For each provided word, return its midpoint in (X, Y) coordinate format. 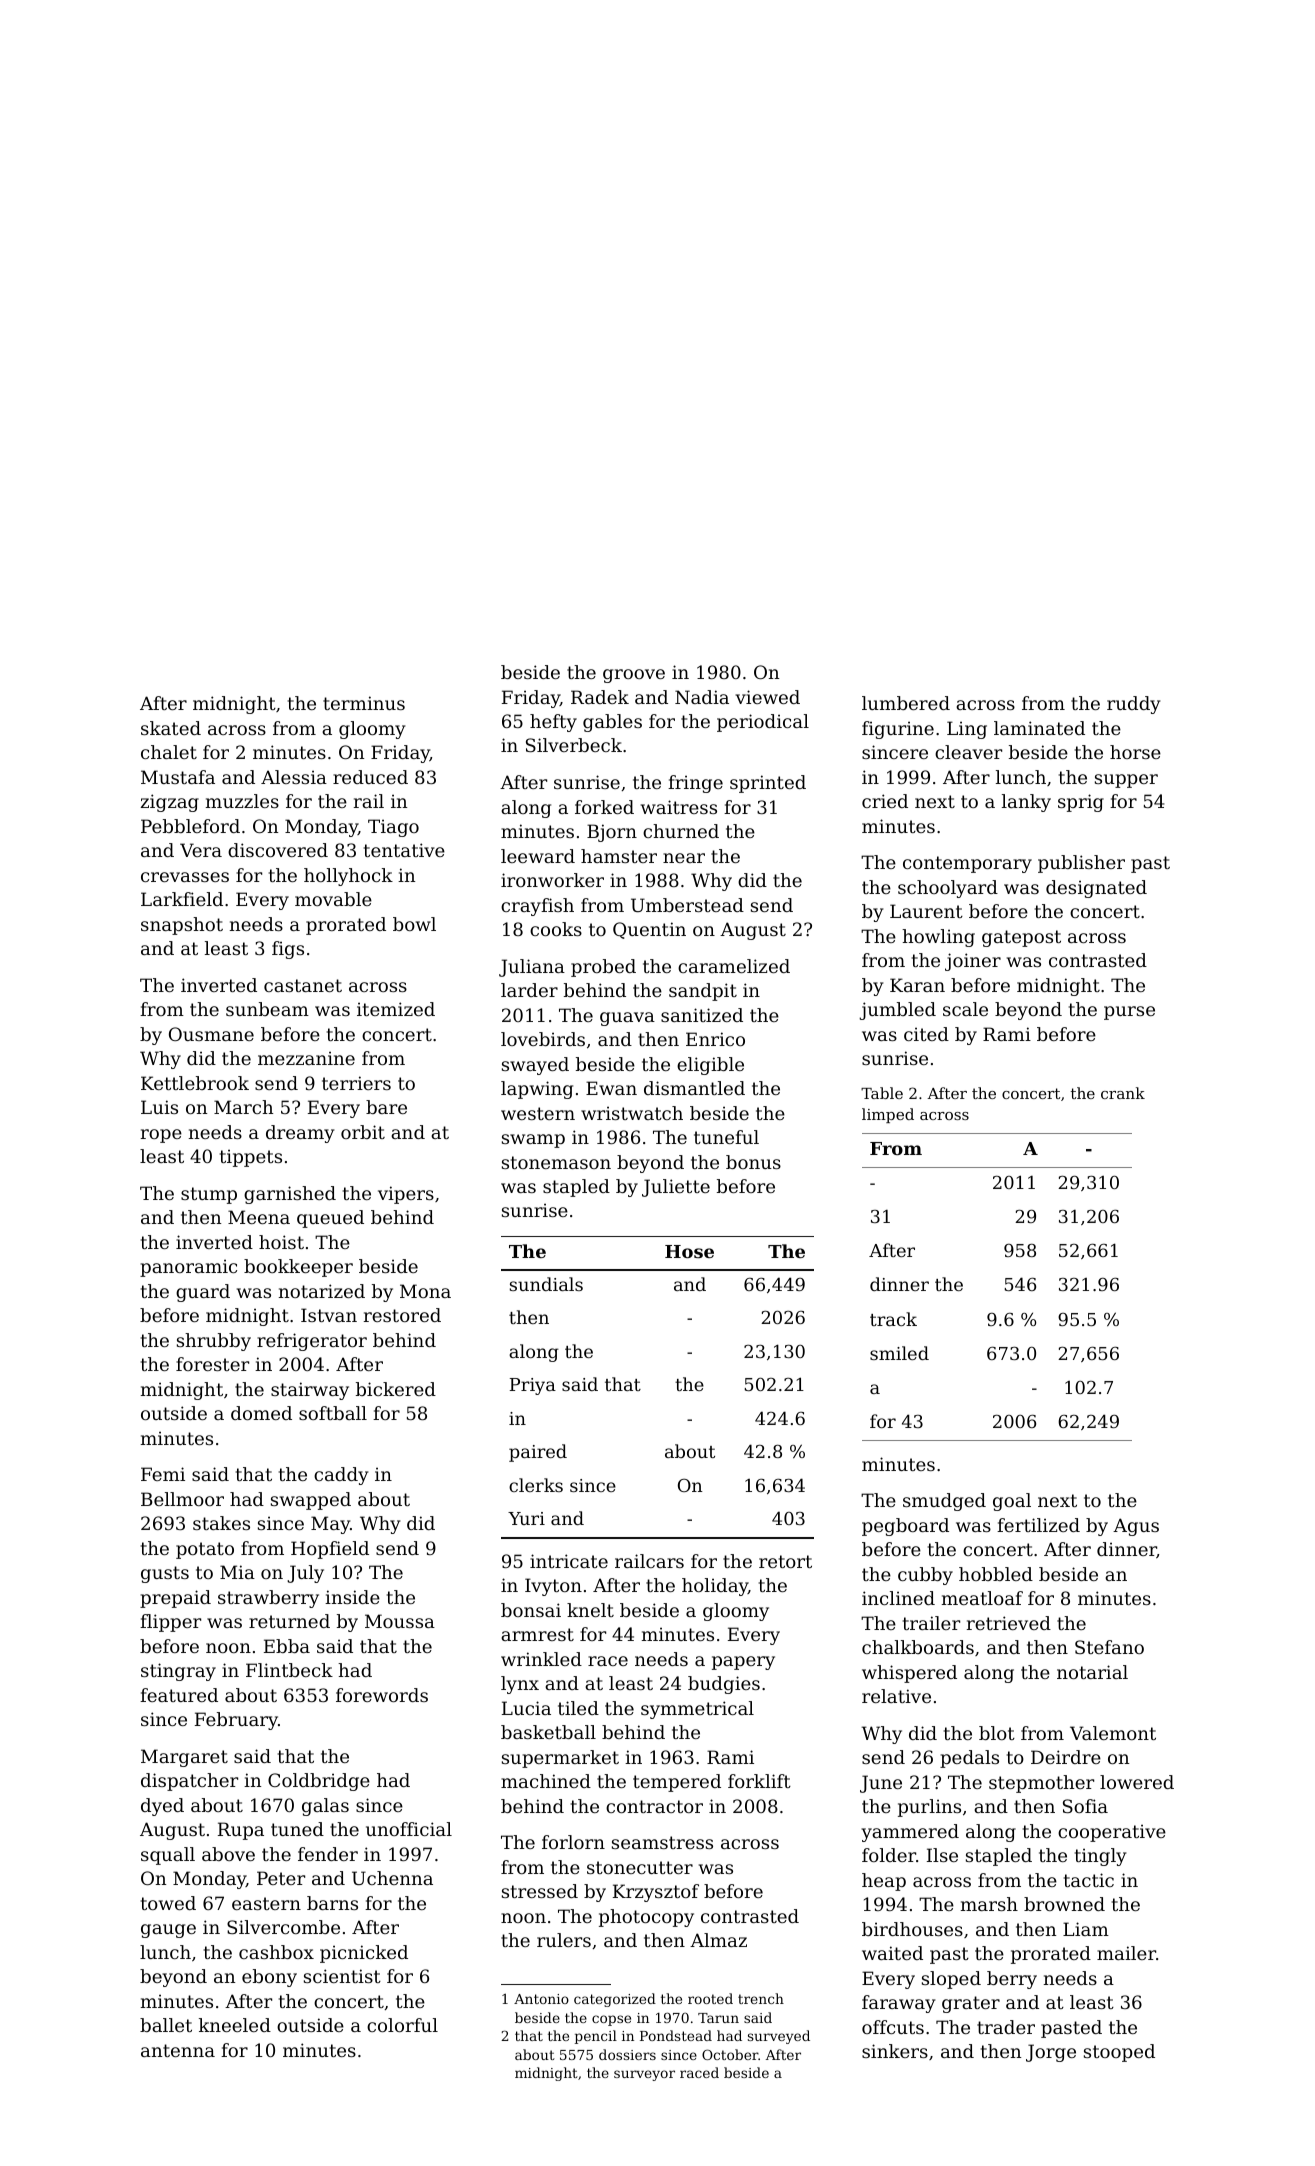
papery (743, 1663)
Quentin (649, 930)
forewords (382, 1695)
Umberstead (687, 905)
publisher (1081, 864)
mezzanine (306, 1058)
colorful (402, 2025)
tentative (404, 850)
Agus (1136, 1527)
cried (885, 801)
